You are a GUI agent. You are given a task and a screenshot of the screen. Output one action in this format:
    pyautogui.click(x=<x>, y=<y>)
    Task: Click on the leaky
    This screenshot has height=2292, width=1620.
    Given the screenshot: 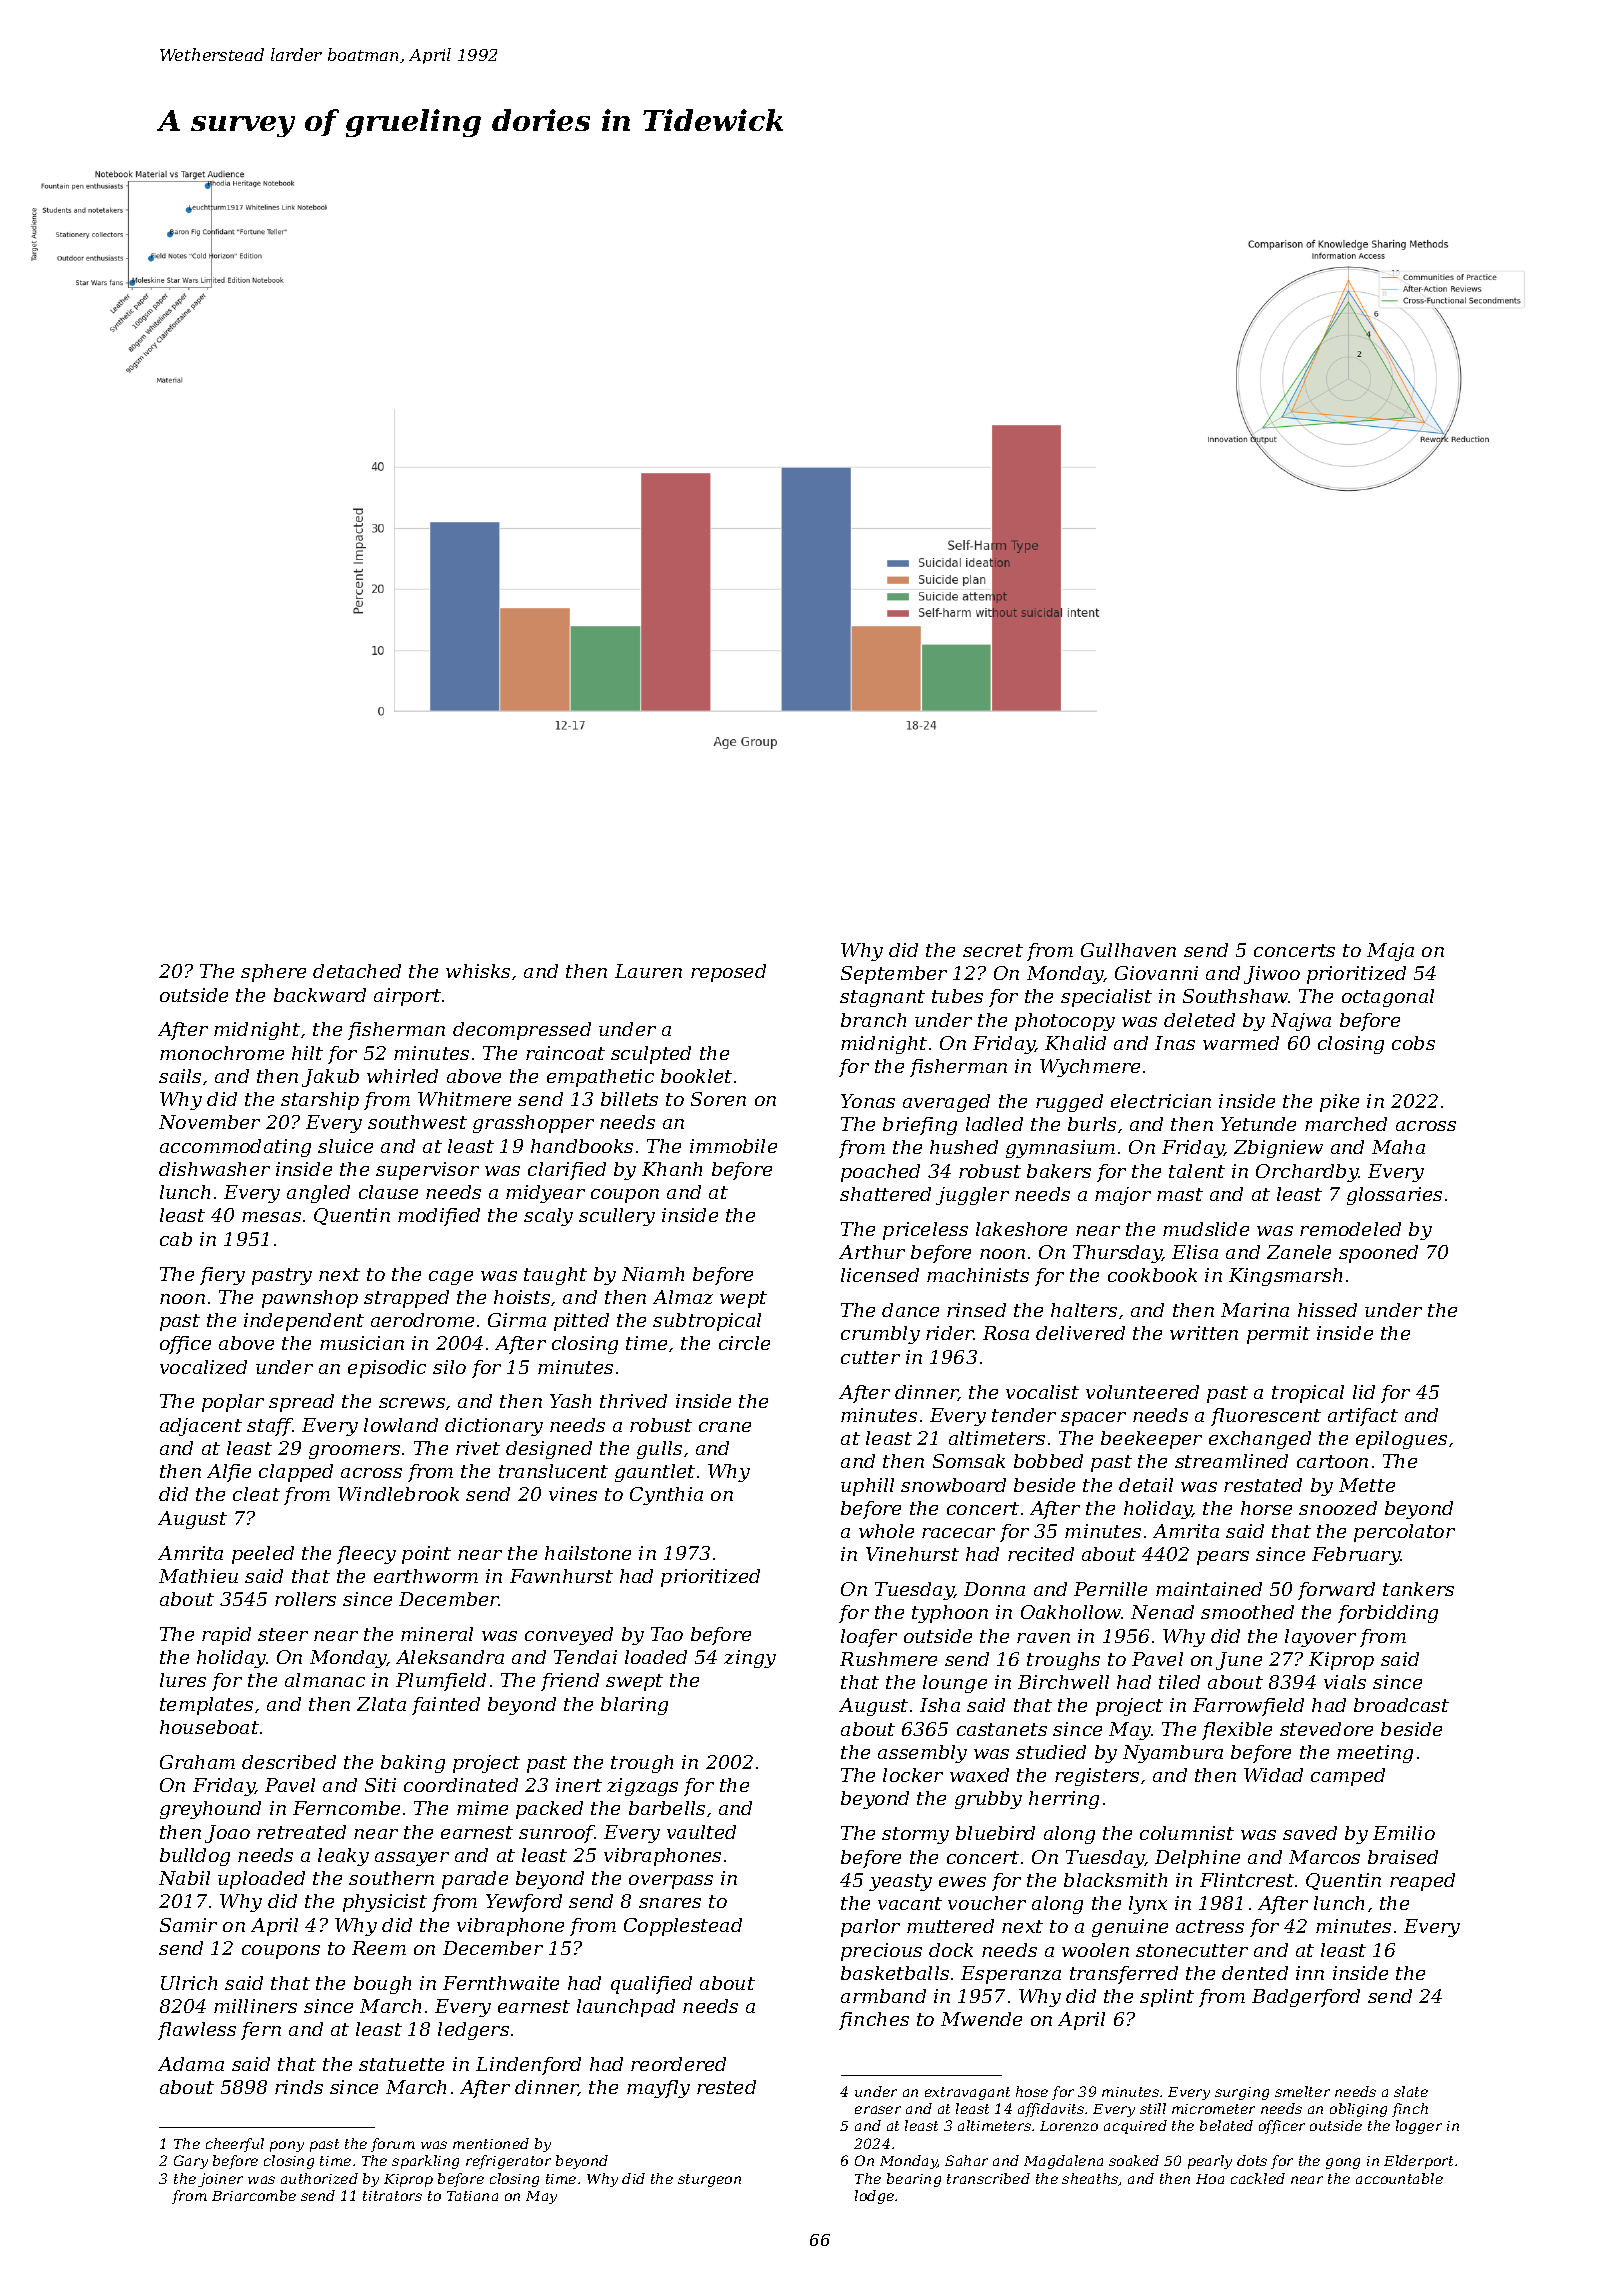 What is the action you would take?
    pyautogui.click(x=343, y=1857)
